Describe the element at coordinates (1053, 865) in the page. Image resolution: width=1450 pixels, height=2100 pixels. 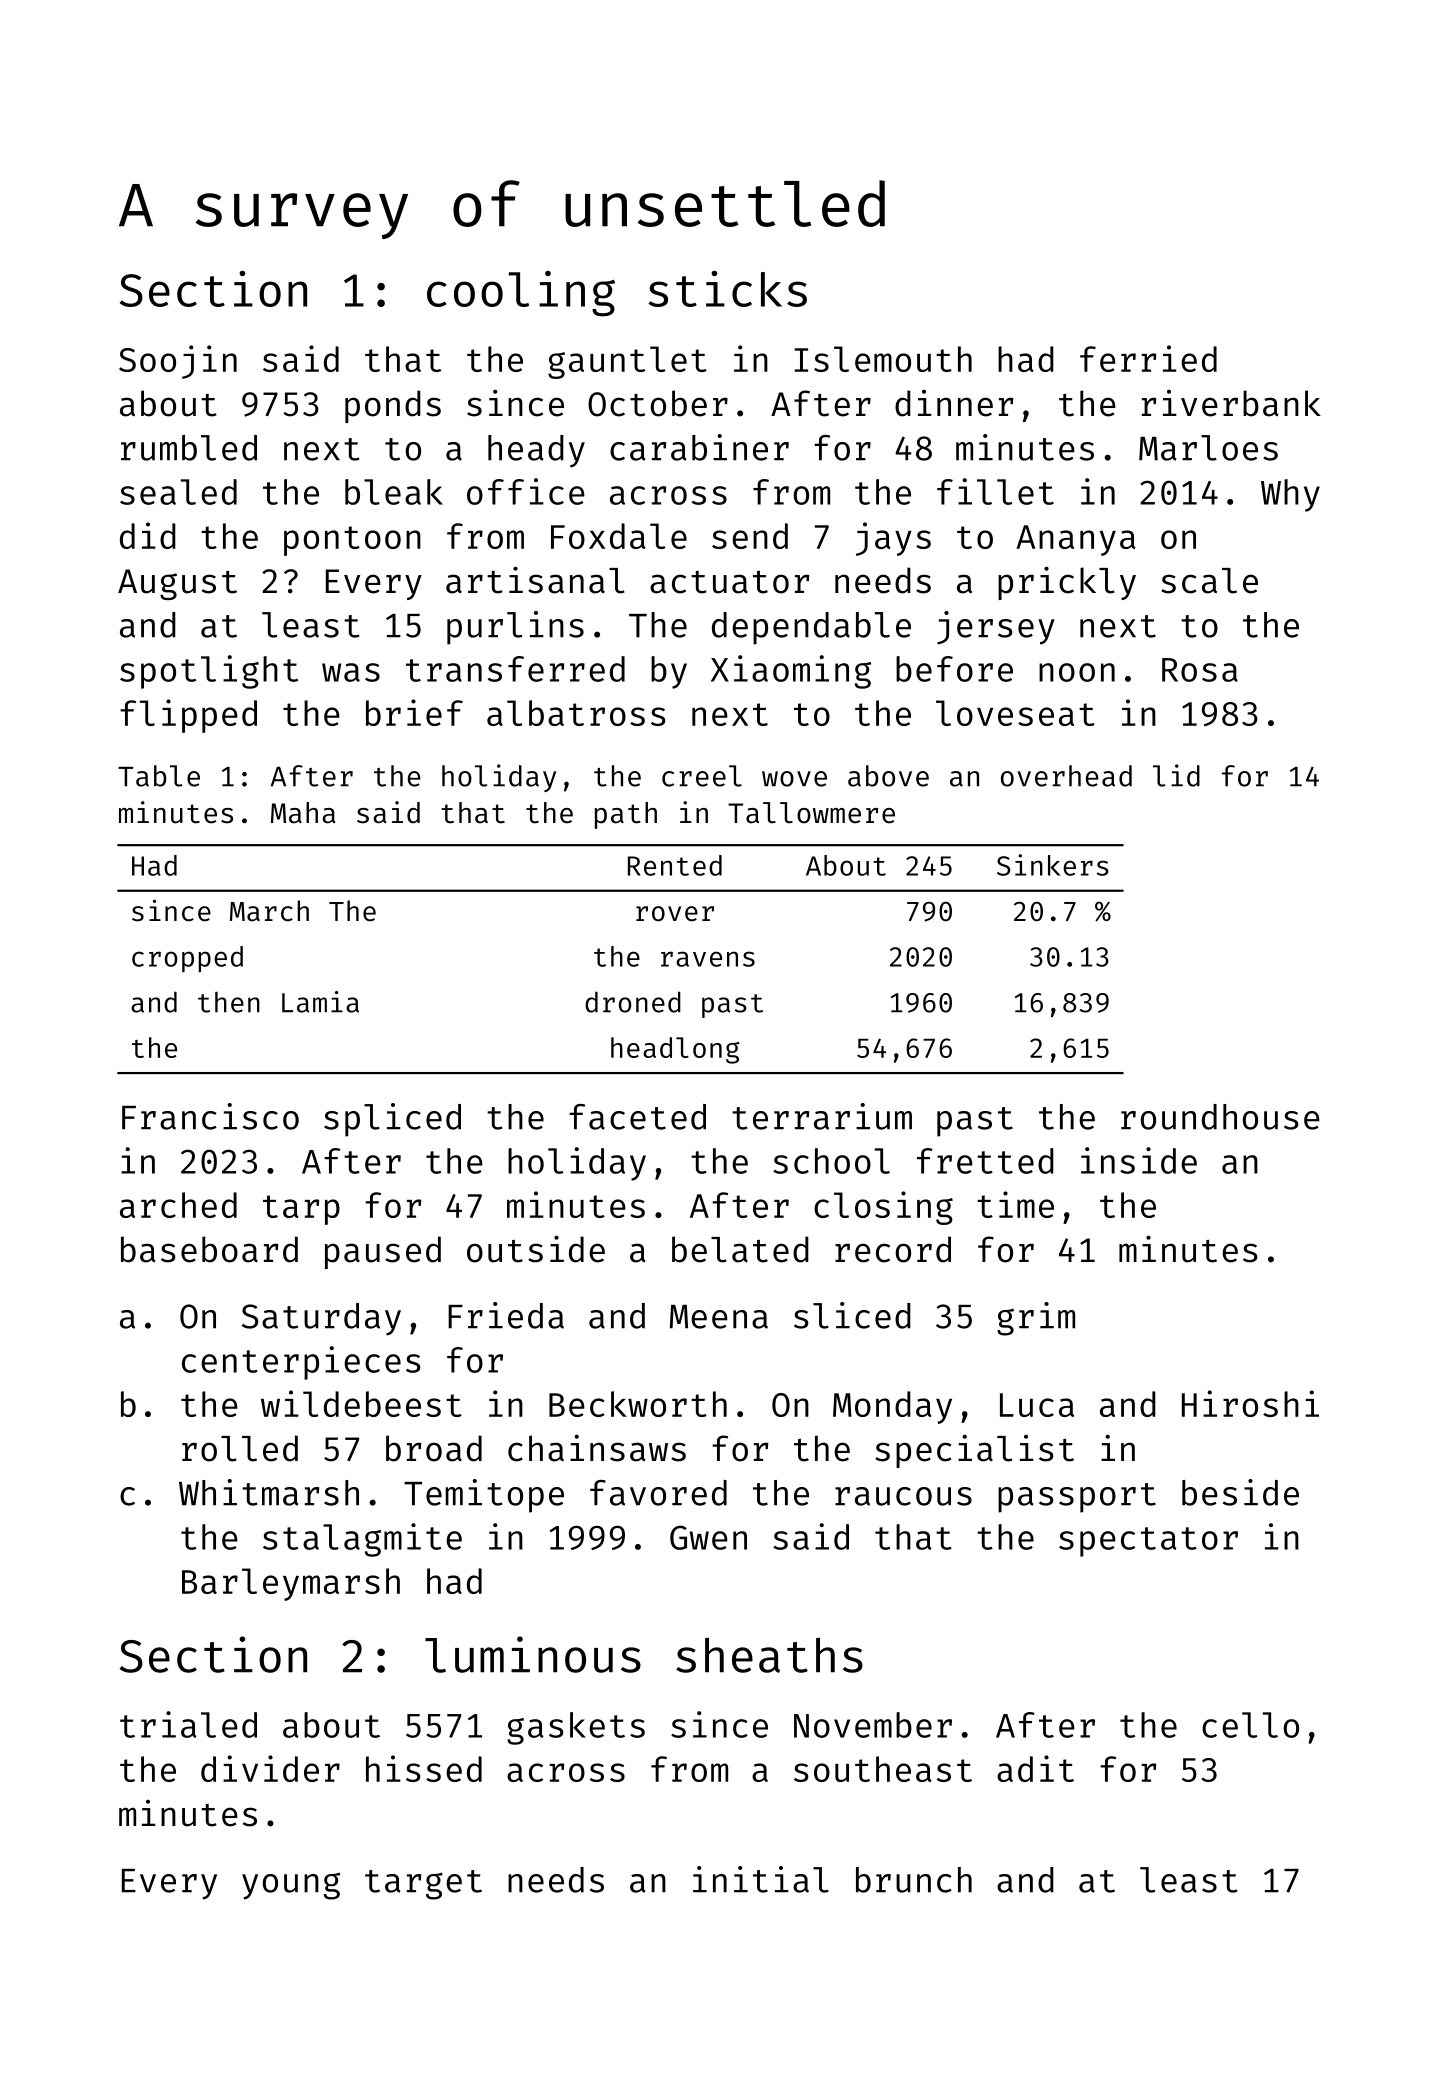
I see `Sinkers` at that location.
